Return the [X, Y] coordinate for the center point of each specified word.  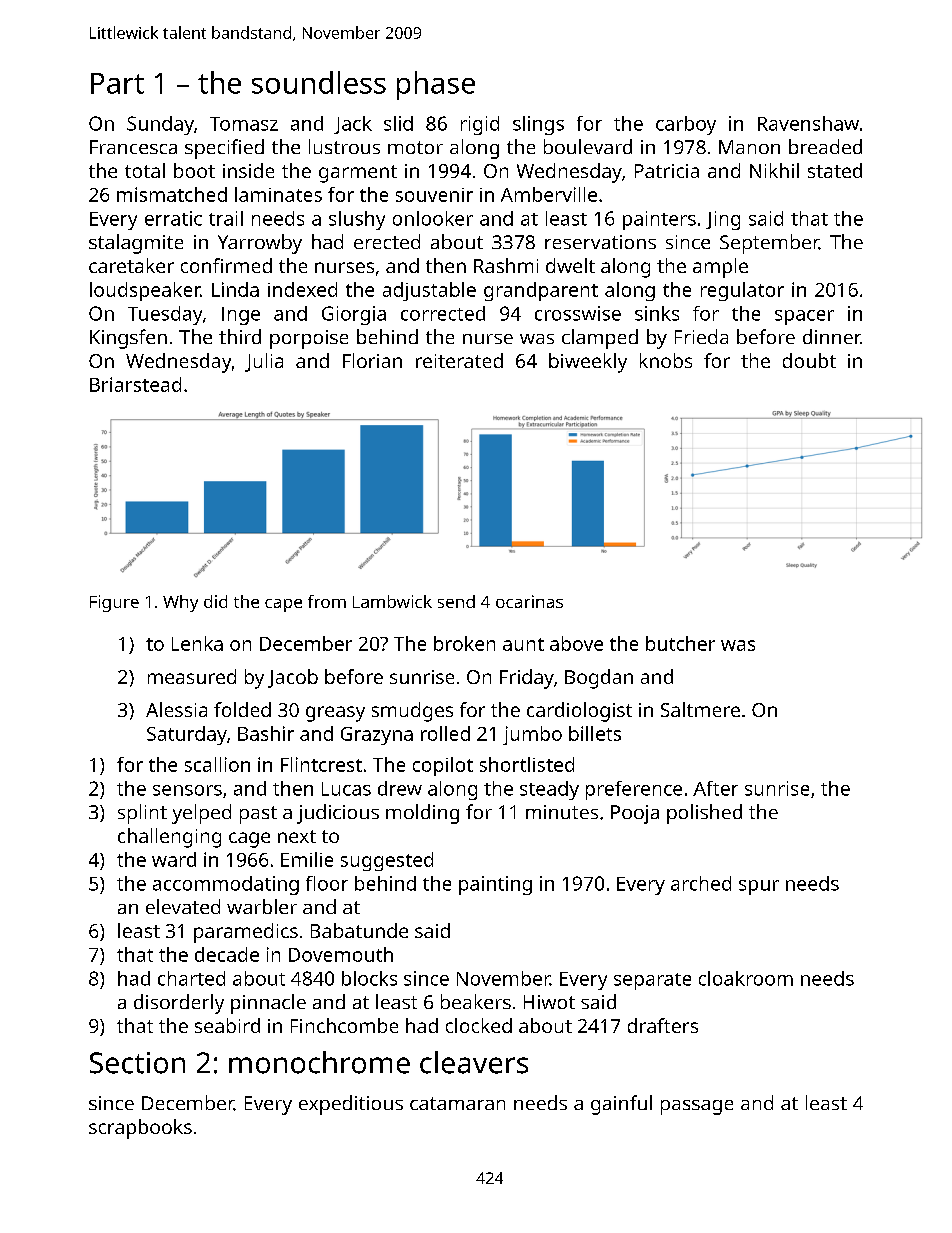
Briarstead [135, 384]
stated [835, 170]
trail [226, 218]
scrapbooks [140, 1129]
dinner [832, 336]
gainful [621, 1105]
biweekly [588, 363]
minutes [562, 812]
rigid [480, 125]
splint [142, 814]
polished [704, 814]
